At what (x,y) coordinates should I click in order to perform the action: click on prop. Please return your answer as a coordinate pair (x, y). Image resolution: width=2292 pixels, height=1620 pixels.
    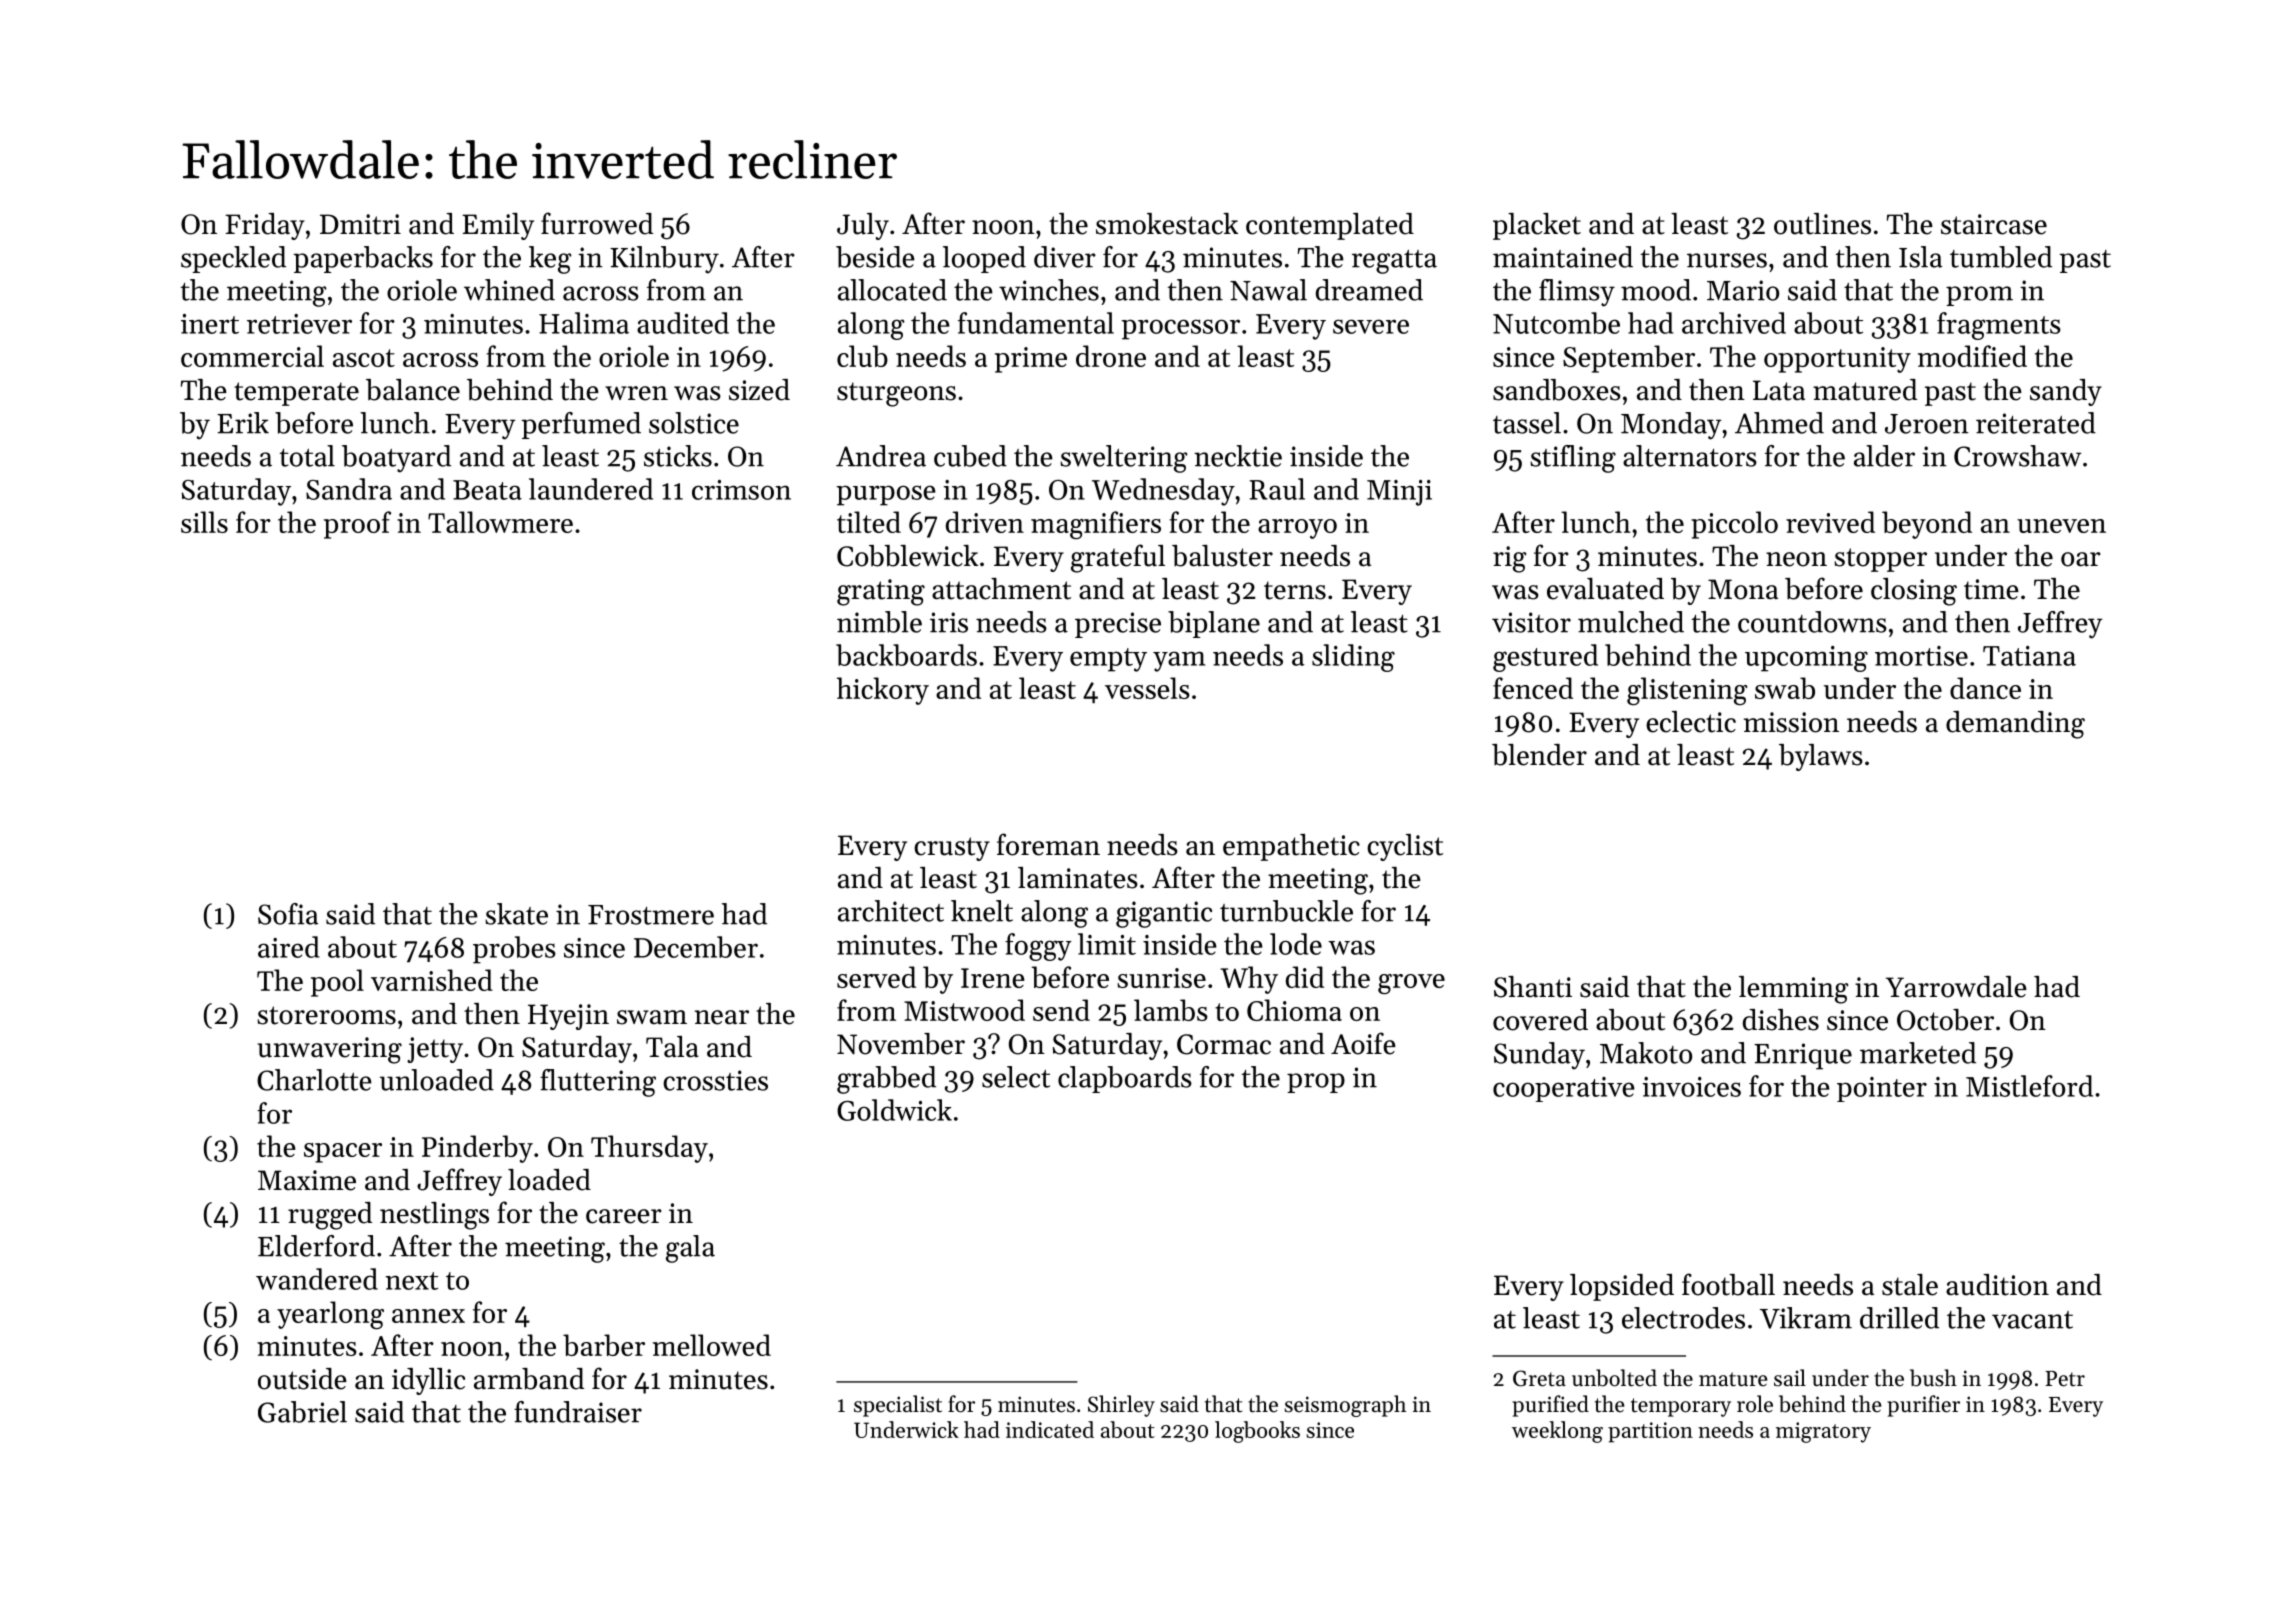
    Looking at the image, I should click on (1316, 1083).
